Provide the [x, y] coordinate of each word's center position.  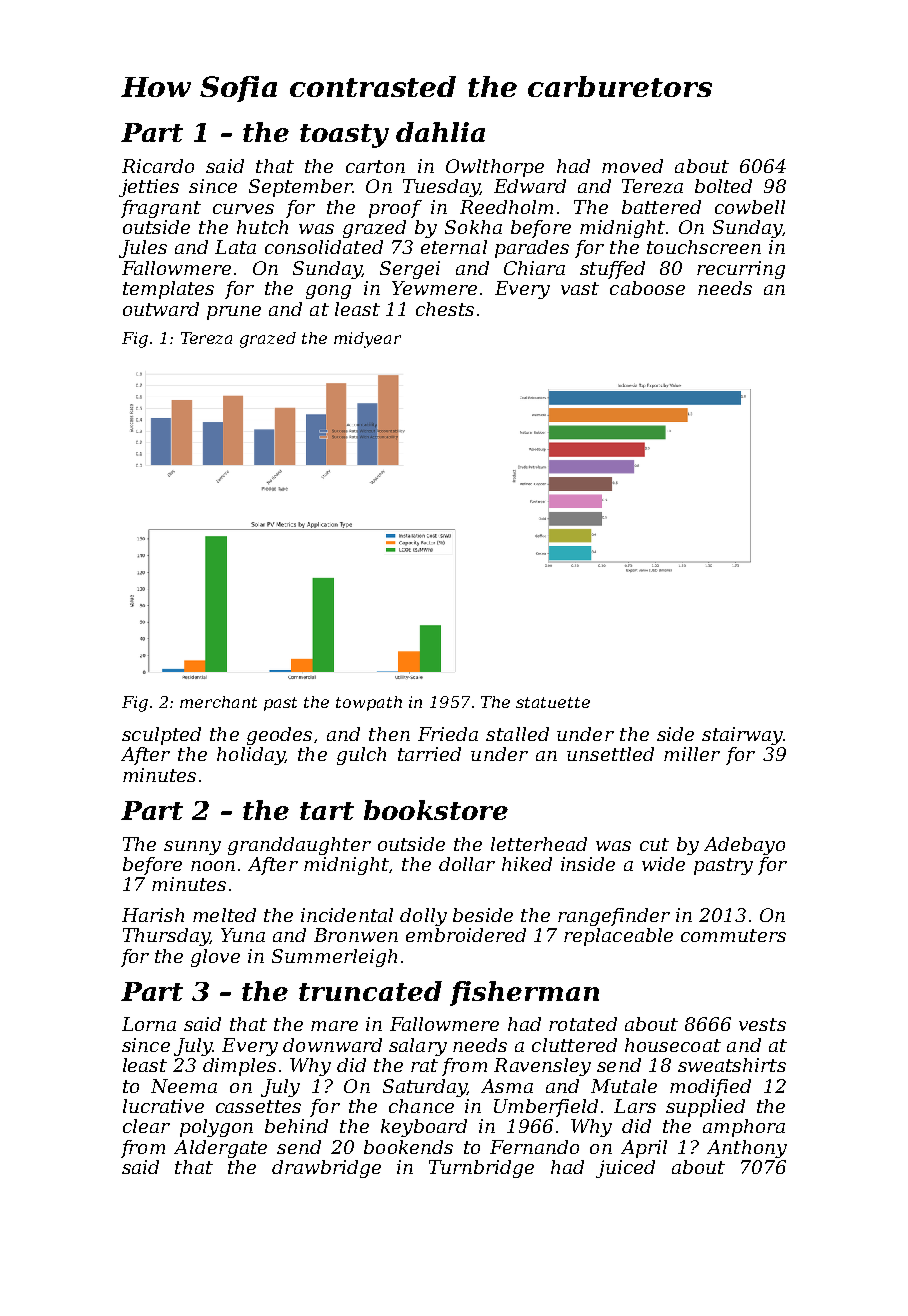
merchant [218, 702]
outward [161, 309]
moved [632, 166]
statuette [553, 702]
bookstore [436, 810]
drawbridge [326, 1169]
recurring [741, 270]
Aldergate [220, 1149]
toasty [344, 136]
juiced [625, 1169]
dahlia [440, 132]
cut [654, 844]
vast [580, 288]
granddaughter [299, 846]
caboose [647, 288]
